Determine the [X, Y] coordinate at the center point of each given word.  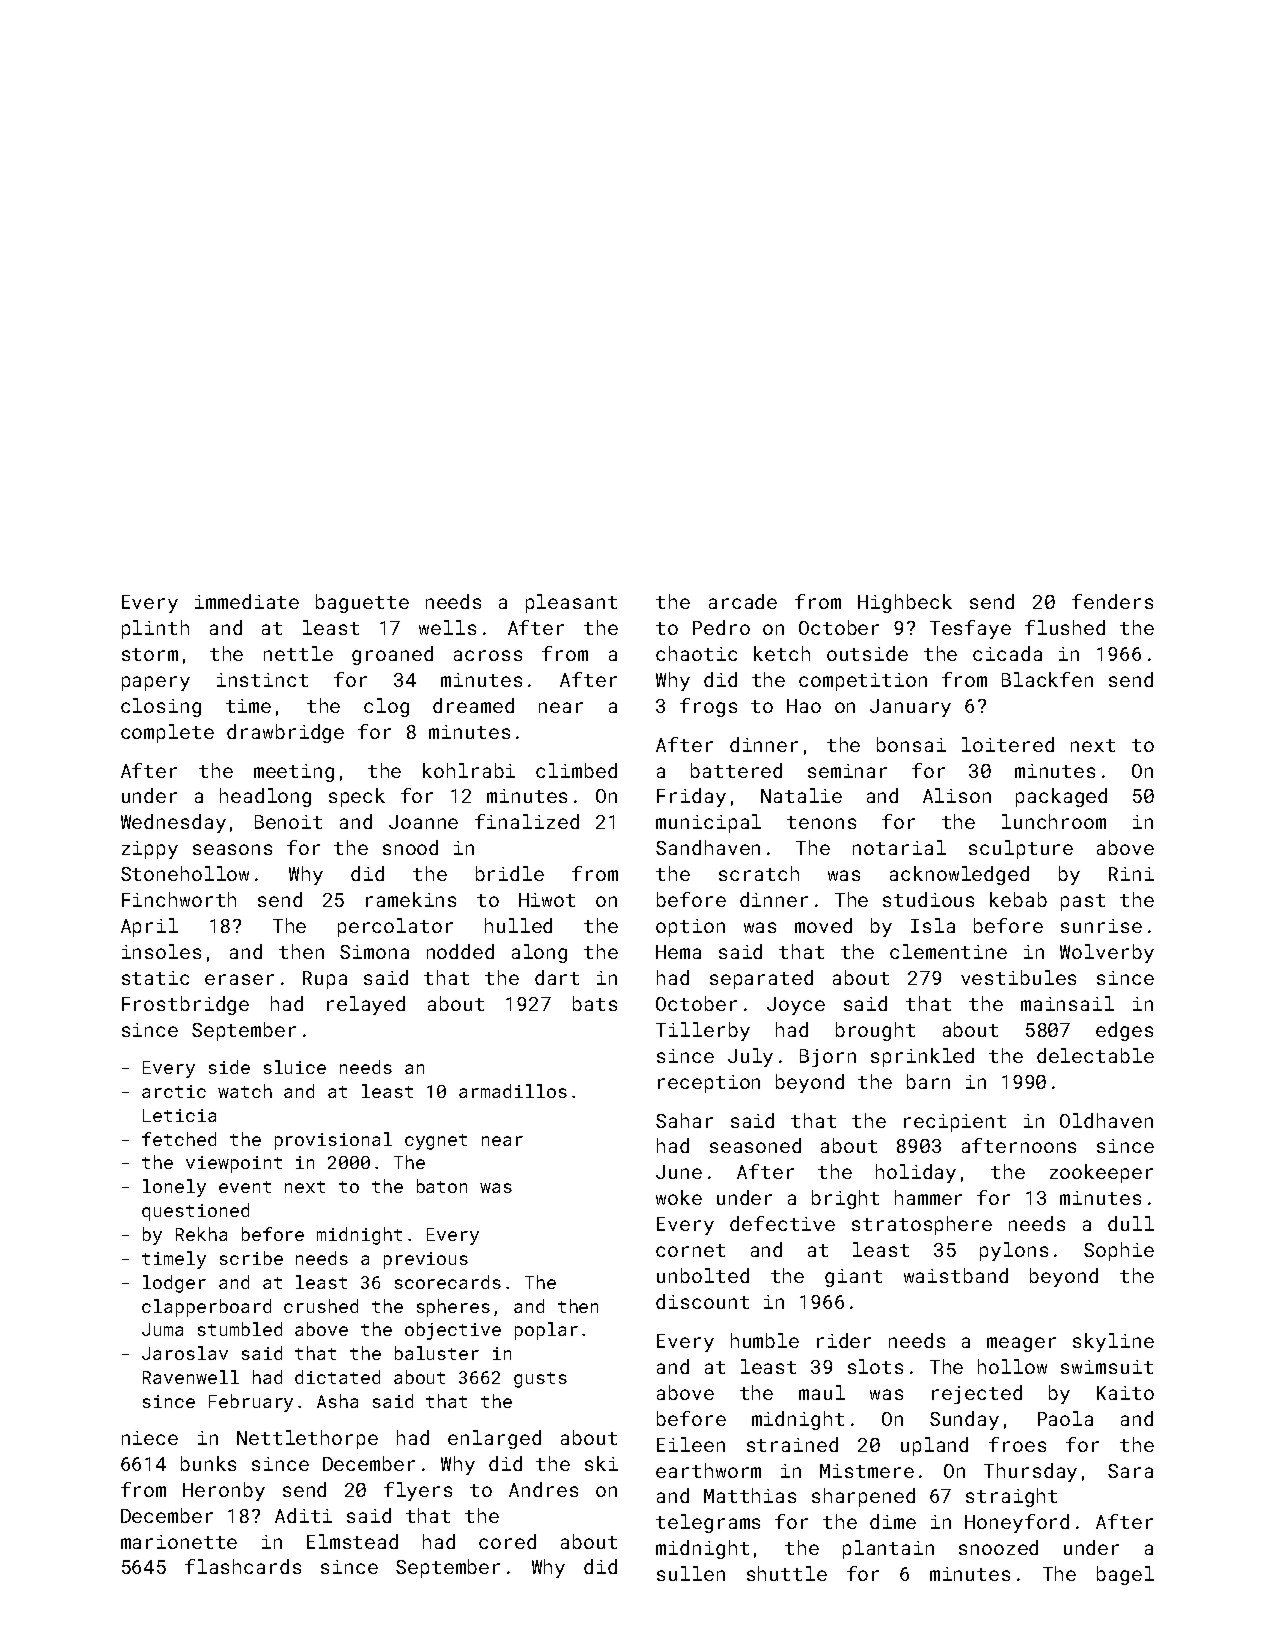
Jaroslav [185, 1353]
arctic [174, 1091]
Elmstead [352, 1541]
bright [845, 1199]
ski [601, 1463]
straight [1011, 1497]
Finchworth [179, 899]
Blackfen [1047, 679]
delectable [1095, 1055]
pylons [1014, 1251]
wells [447, 627]
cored [507, 1541]
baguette [362, 603]
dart [557, 977]
